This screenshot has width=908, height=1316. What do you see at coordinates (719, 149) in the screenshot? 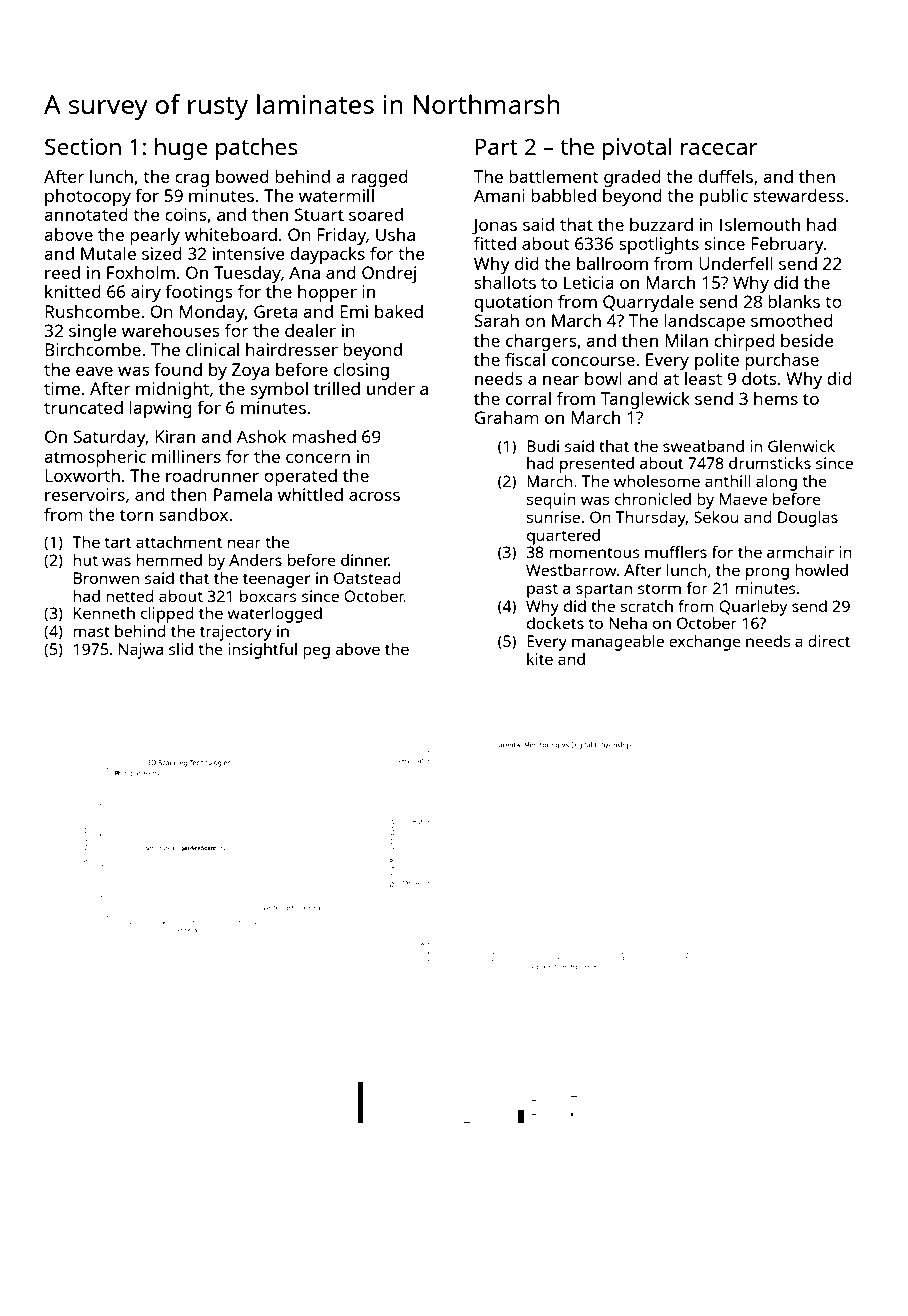
I see `racecar` at bounding box center [719, 149].
